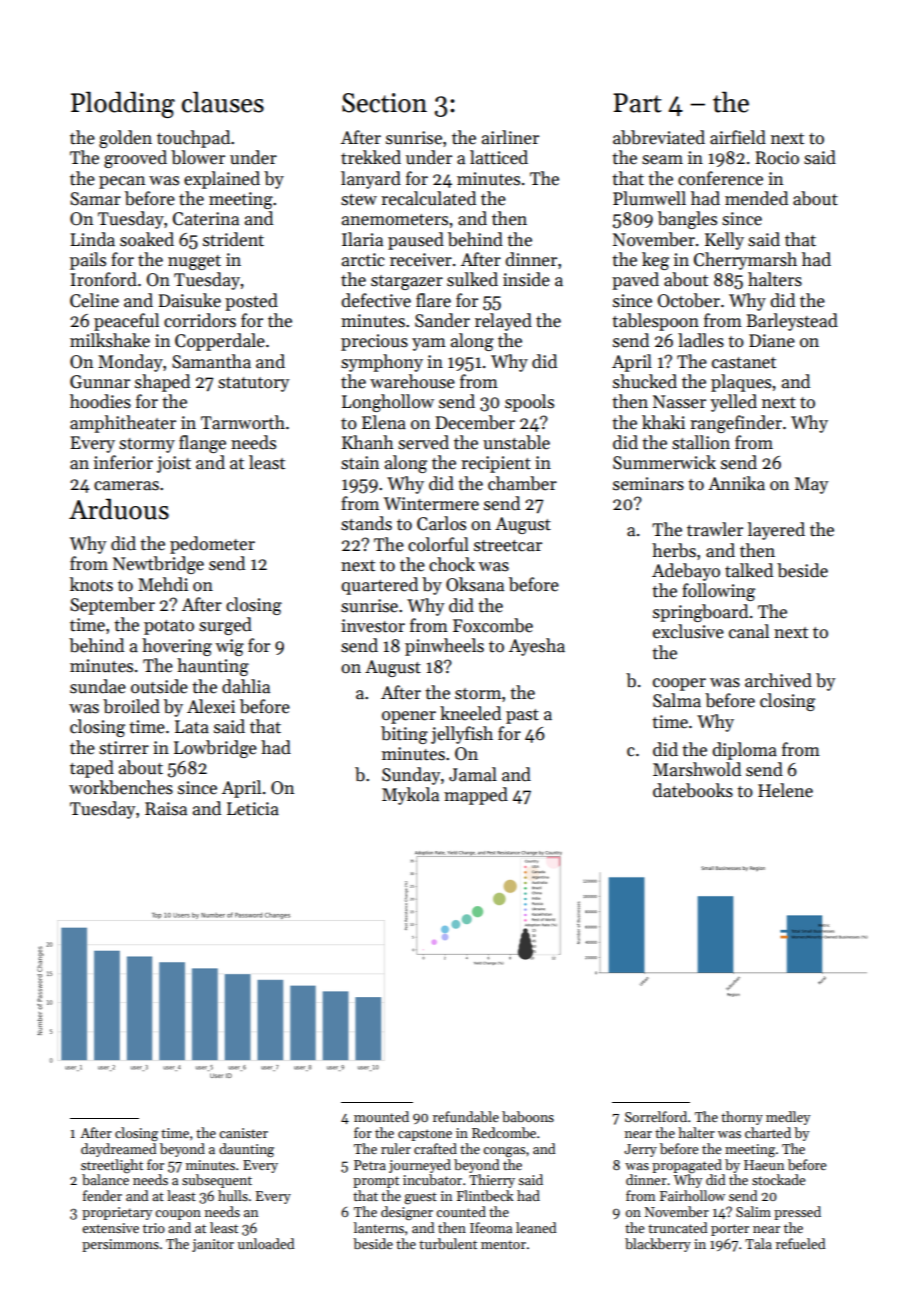 The width and height of the page is (908, 1316). Describe the element at coordinates (522, 716) in the page. I see `past` at that location.
